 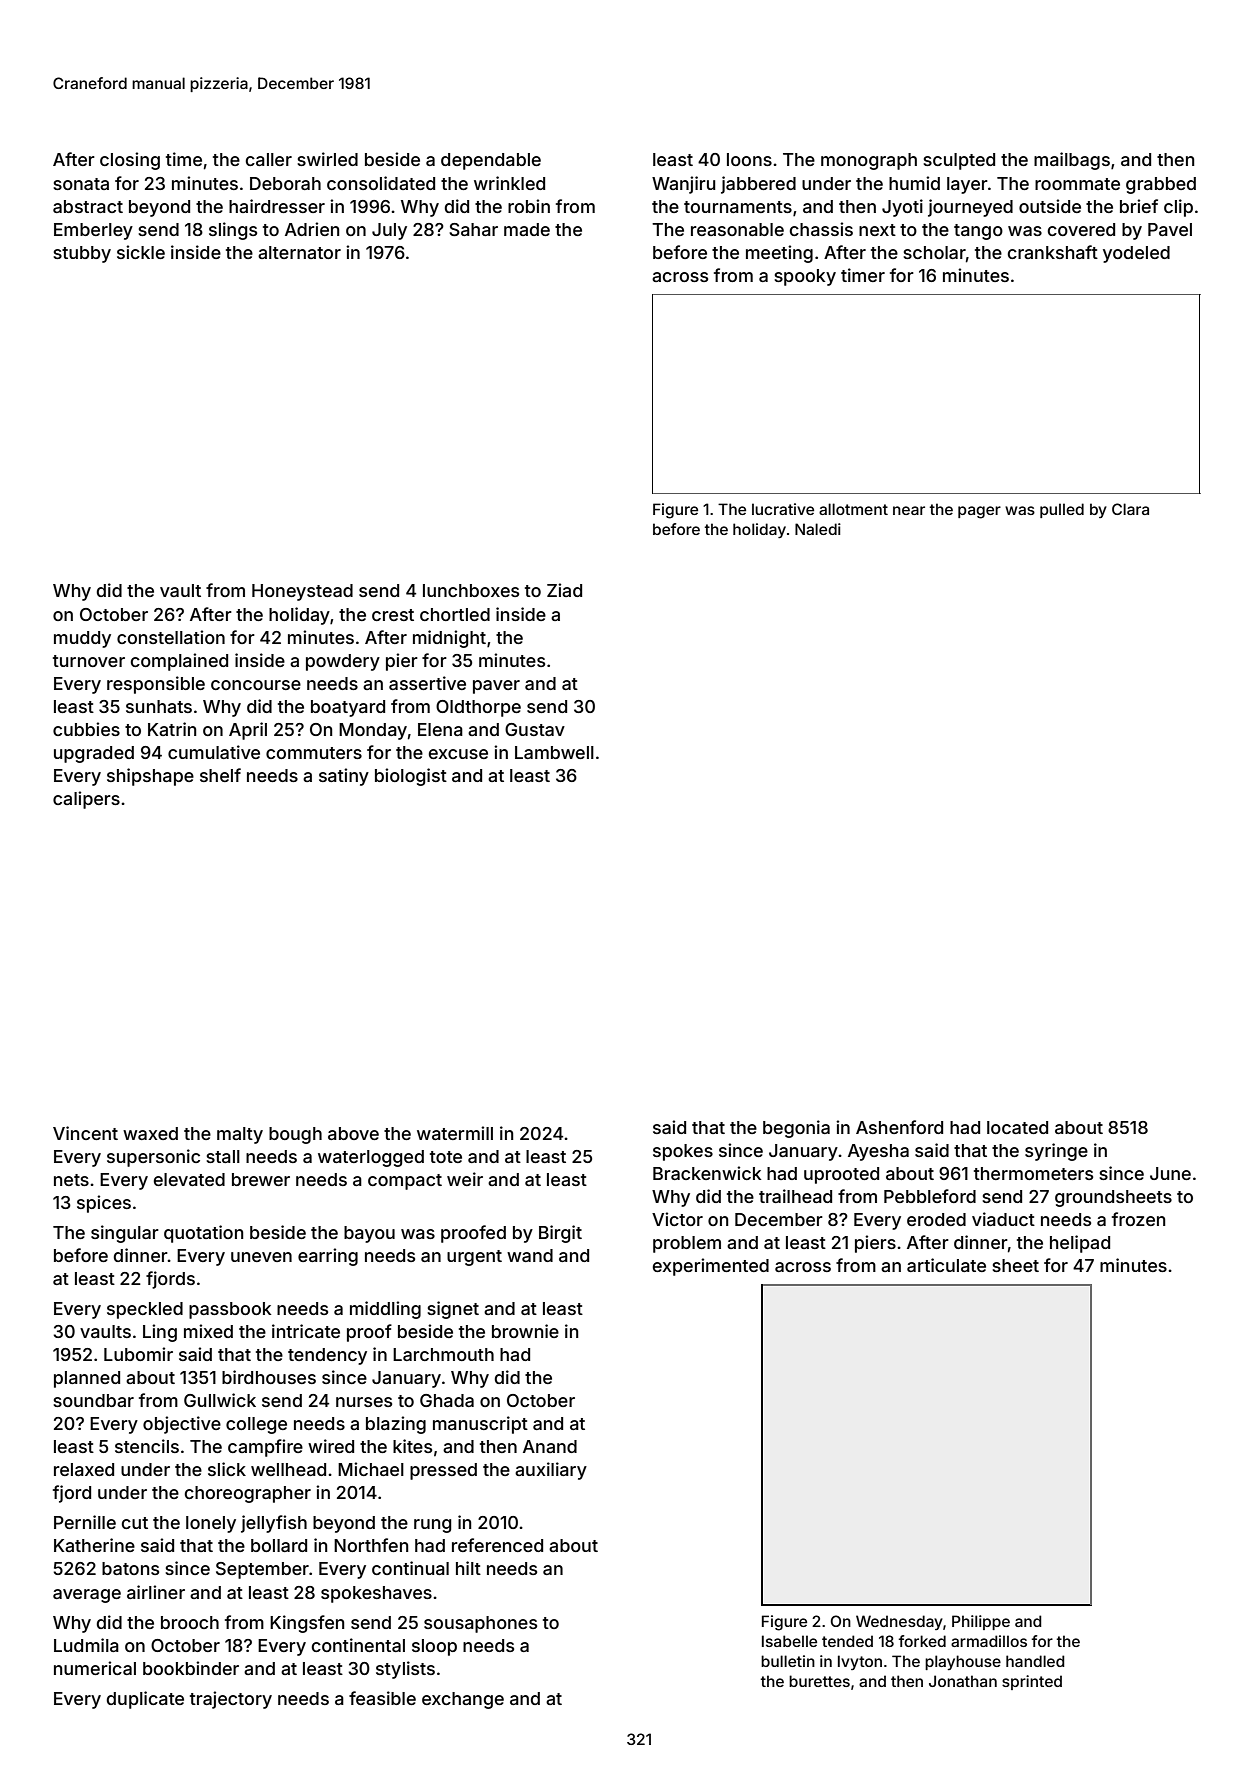 I want to click on Anand, so click(x=550, y=1446).
